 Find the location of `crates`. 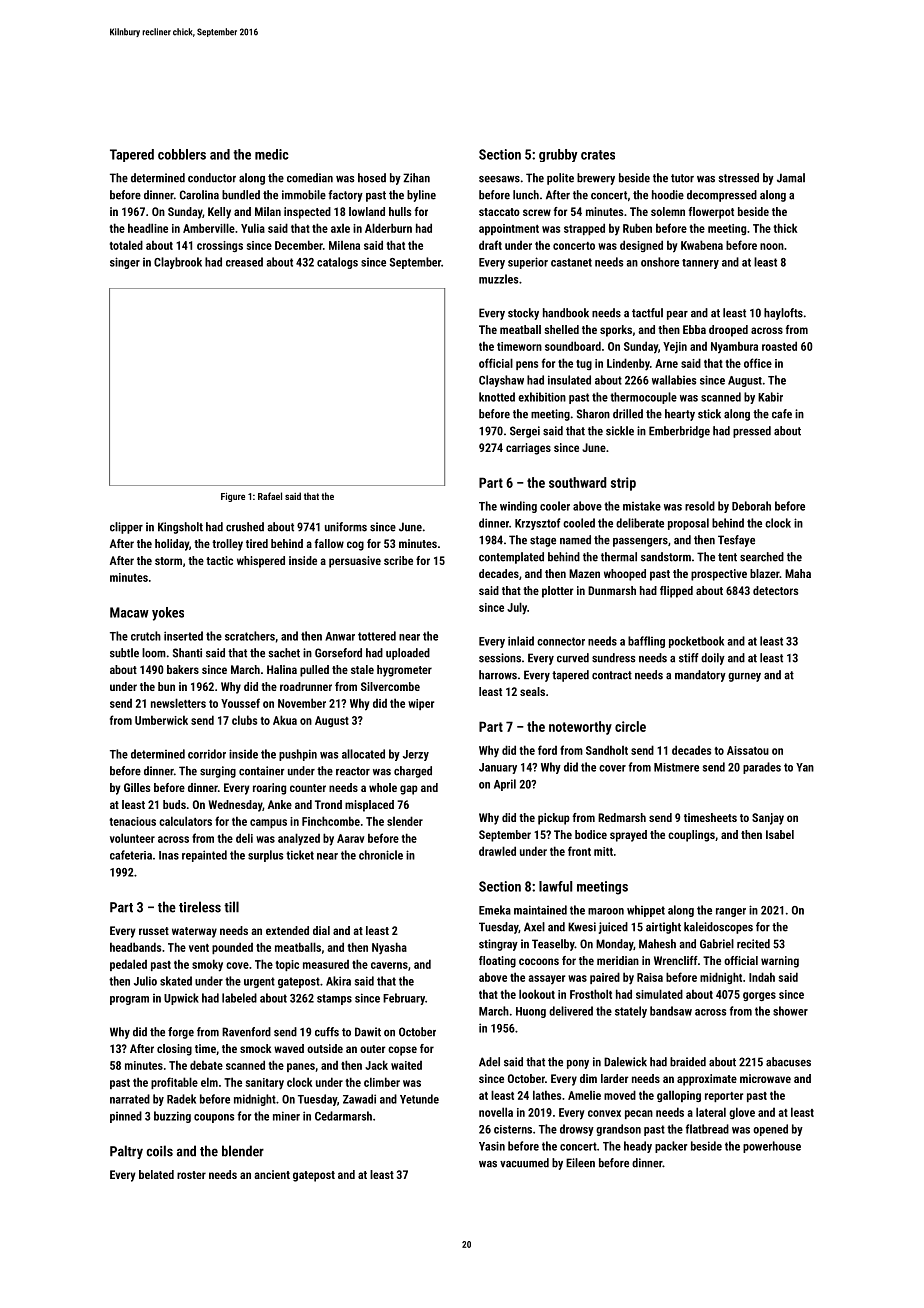

crates is located at coordinates (598, 155).
